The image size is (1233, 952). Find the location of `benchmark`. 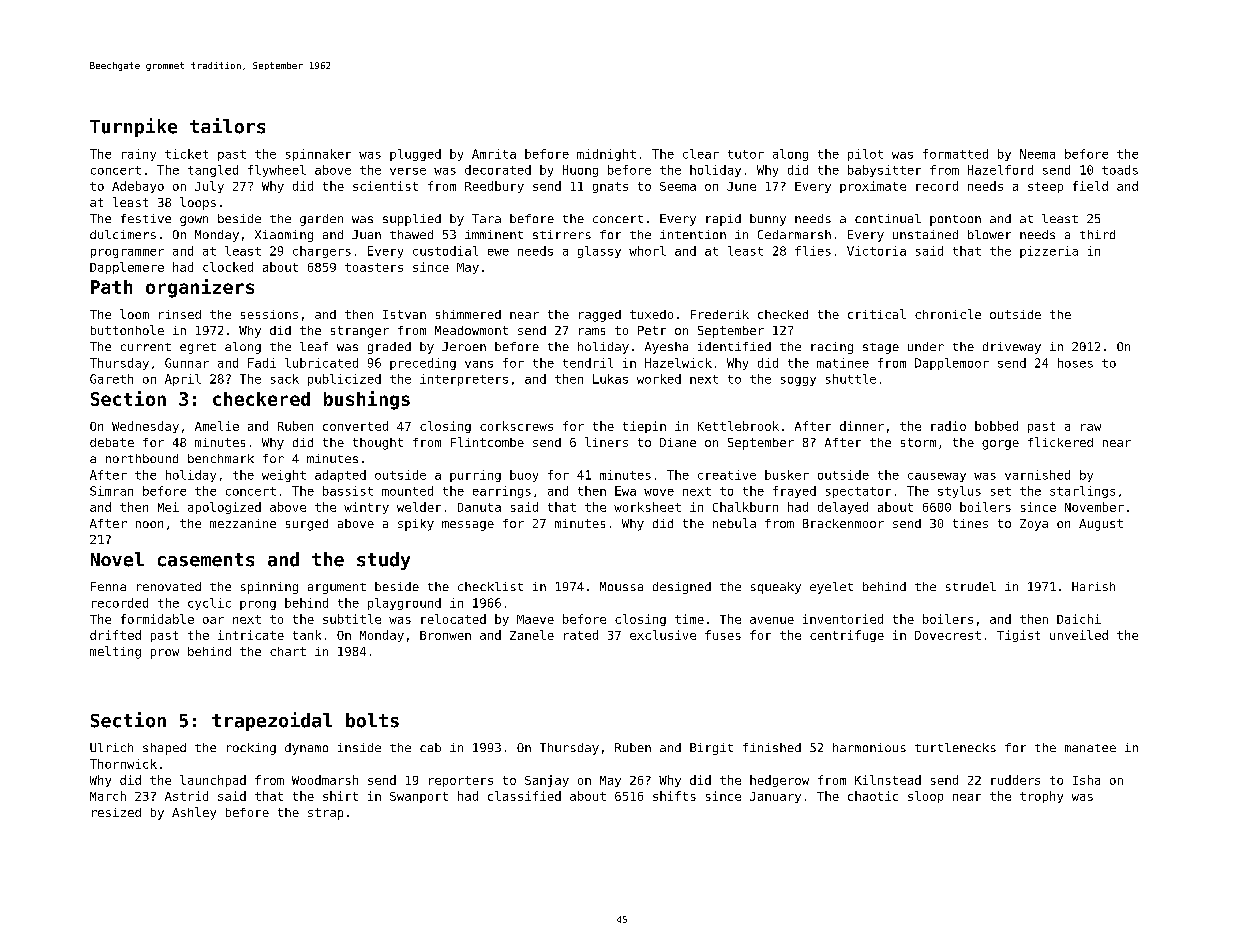

benchmark is located at coordinates (221, 458).
